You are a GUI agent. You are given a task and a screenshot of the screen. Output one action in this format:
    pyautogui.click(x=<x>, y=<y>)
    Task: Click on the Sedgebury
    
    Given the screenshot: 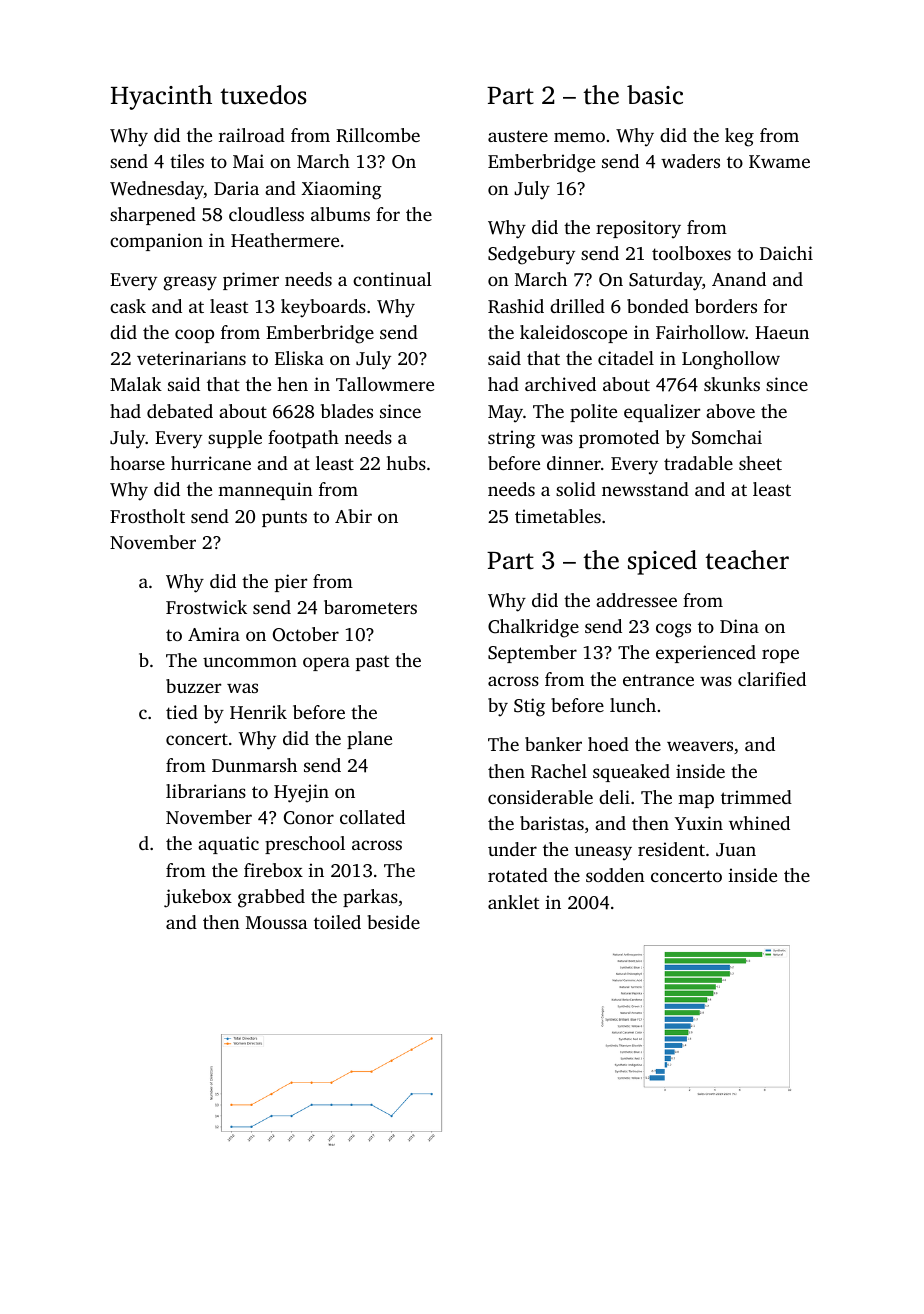 What is the action you would take?
    pyautogui.click(x=531, y=255)
